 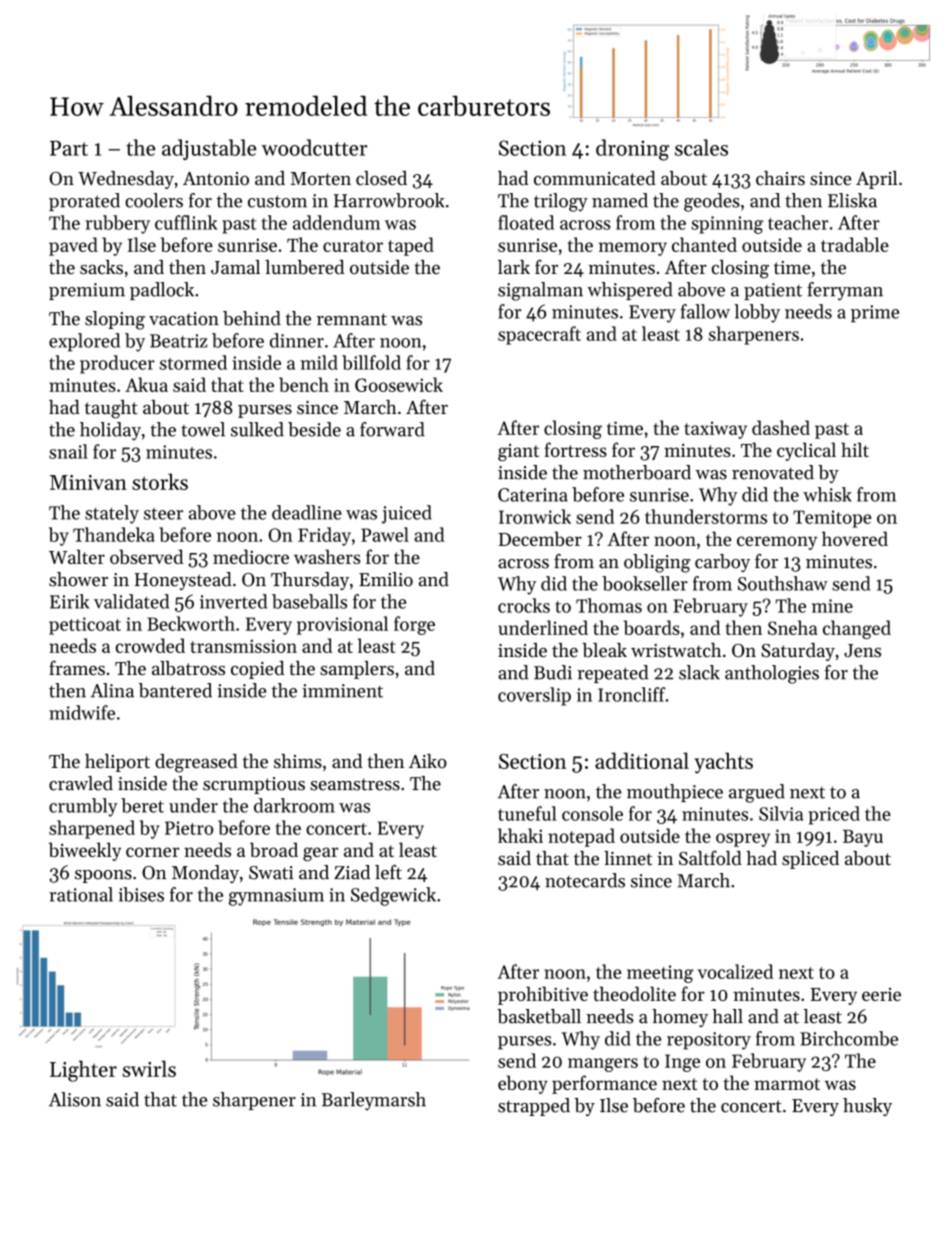 What do you see at coordinates (428, 761) in the screenshot?
I see `Aiko` at bounding box center [428, 761].
